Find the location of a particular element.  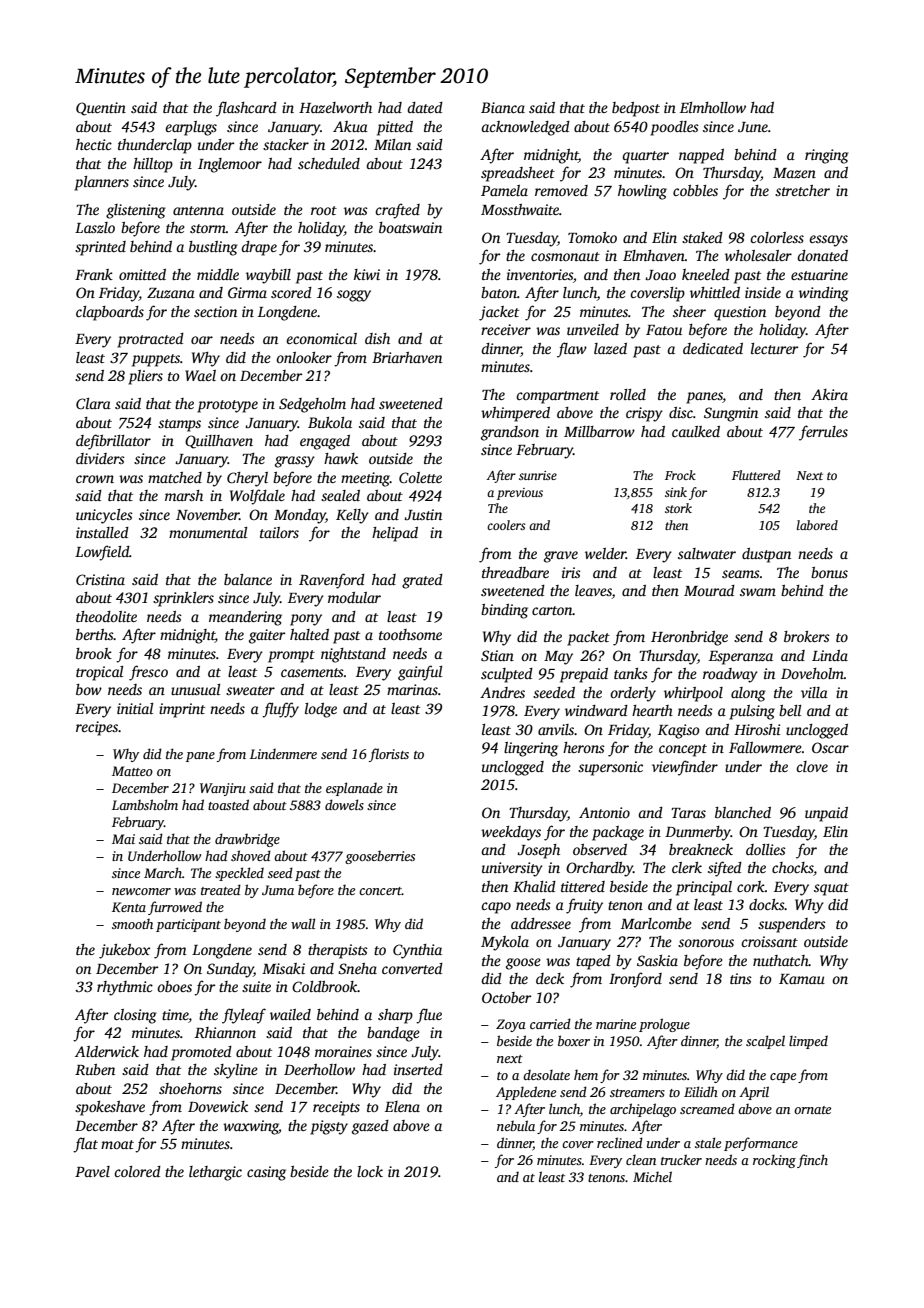

flashcard is located at coordinates (246, 109).
